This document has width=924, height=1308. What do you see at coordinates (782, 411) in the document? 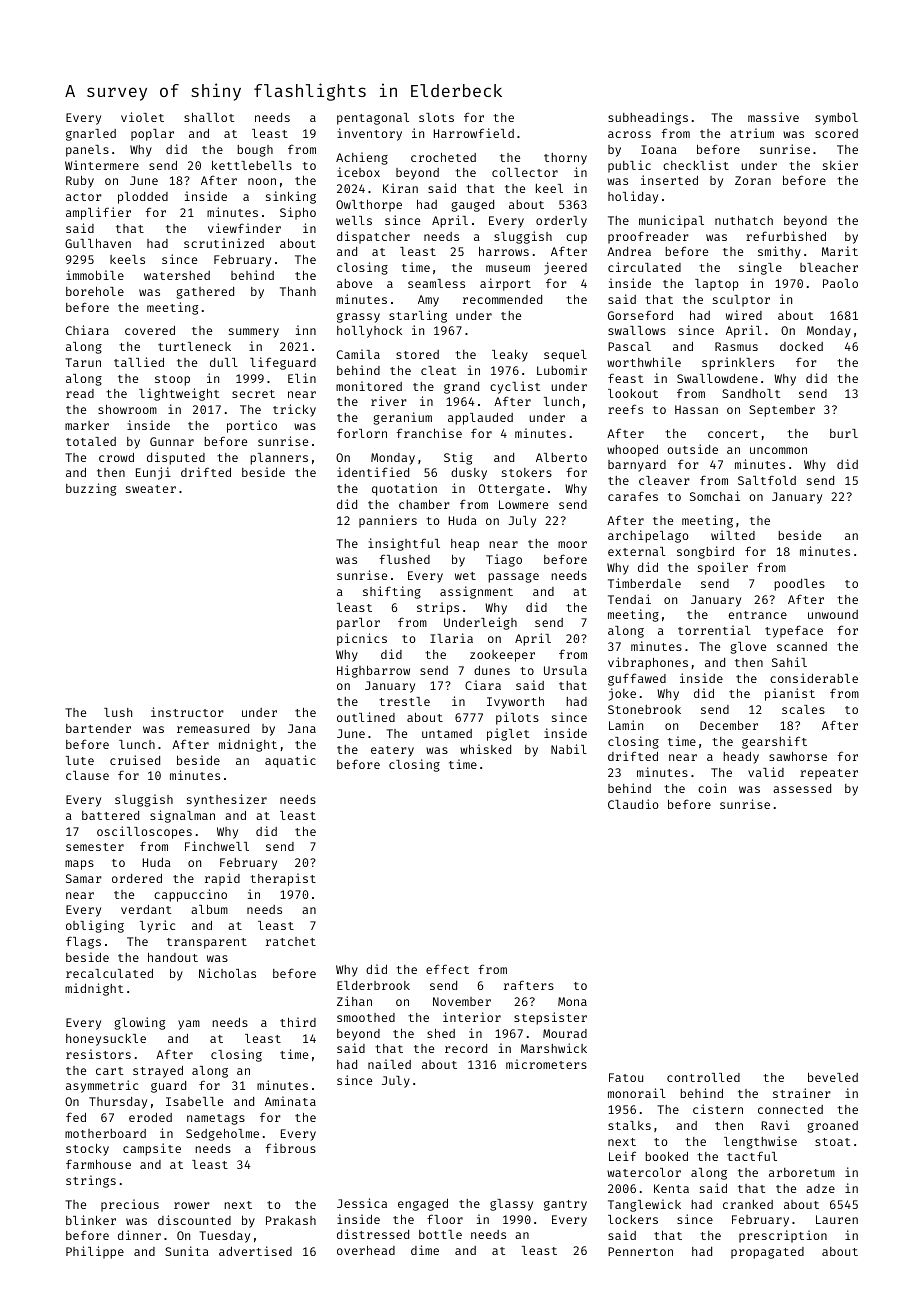
I see `September` at bounding box center [782, 411].
